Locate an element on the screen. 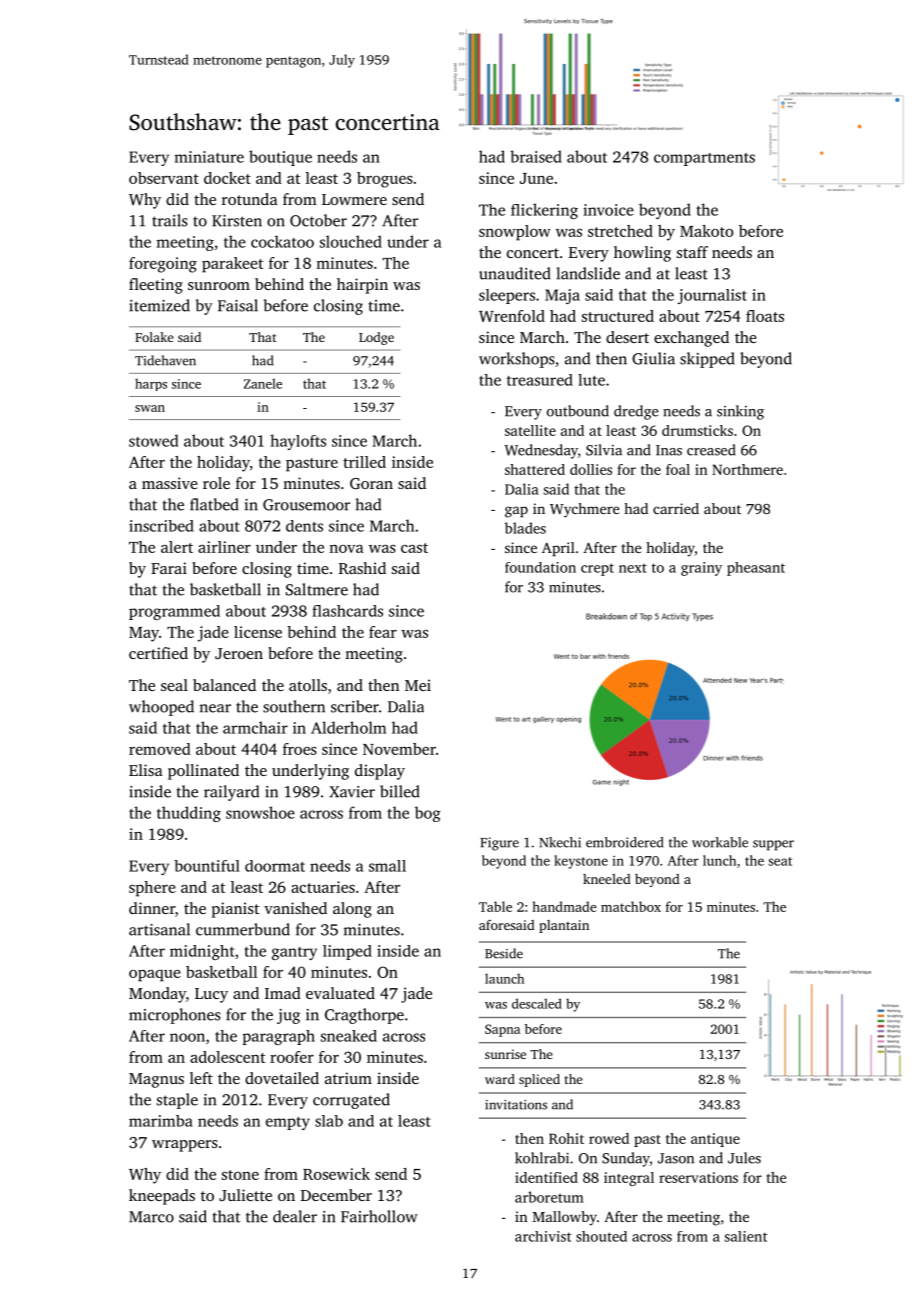 The height and width of the screenshot is (1314, 924). ward is located at coordinates (500, 1079).
